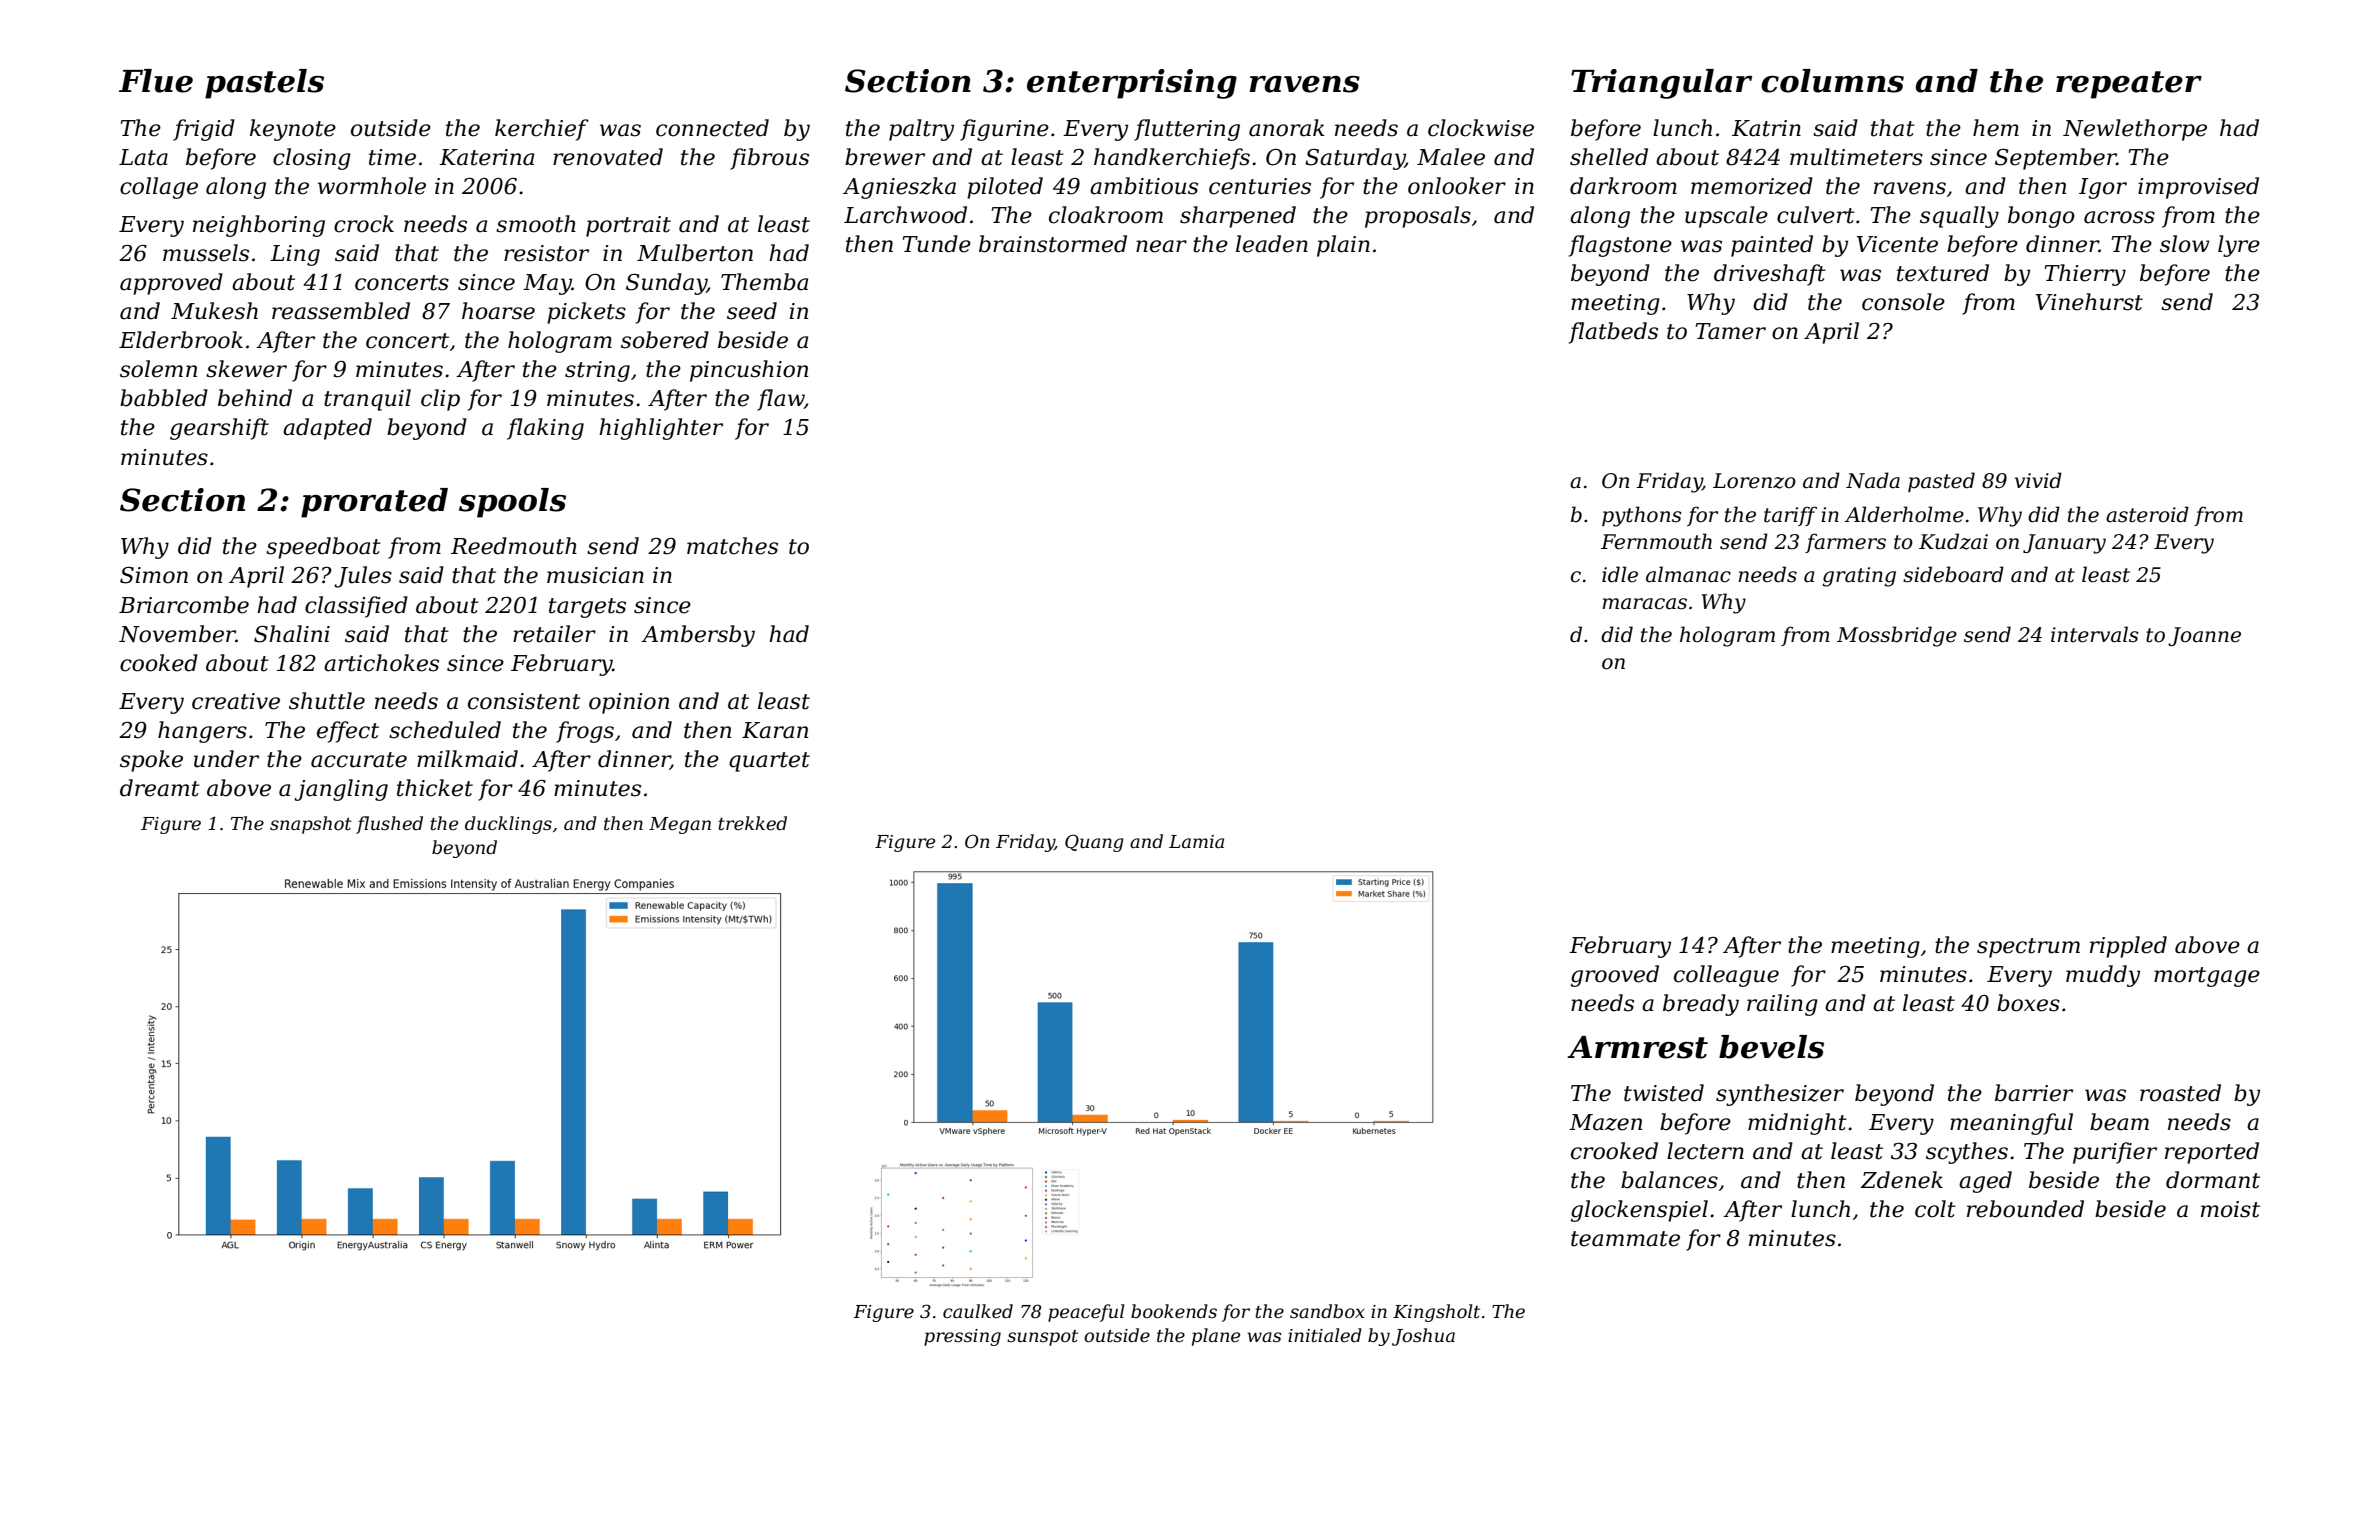 The height and width of the page is (1540, 2380). What do you see at coordinates (1196, 841) in the page?
I see `Lamia` at bounding box center [1196, 841].
